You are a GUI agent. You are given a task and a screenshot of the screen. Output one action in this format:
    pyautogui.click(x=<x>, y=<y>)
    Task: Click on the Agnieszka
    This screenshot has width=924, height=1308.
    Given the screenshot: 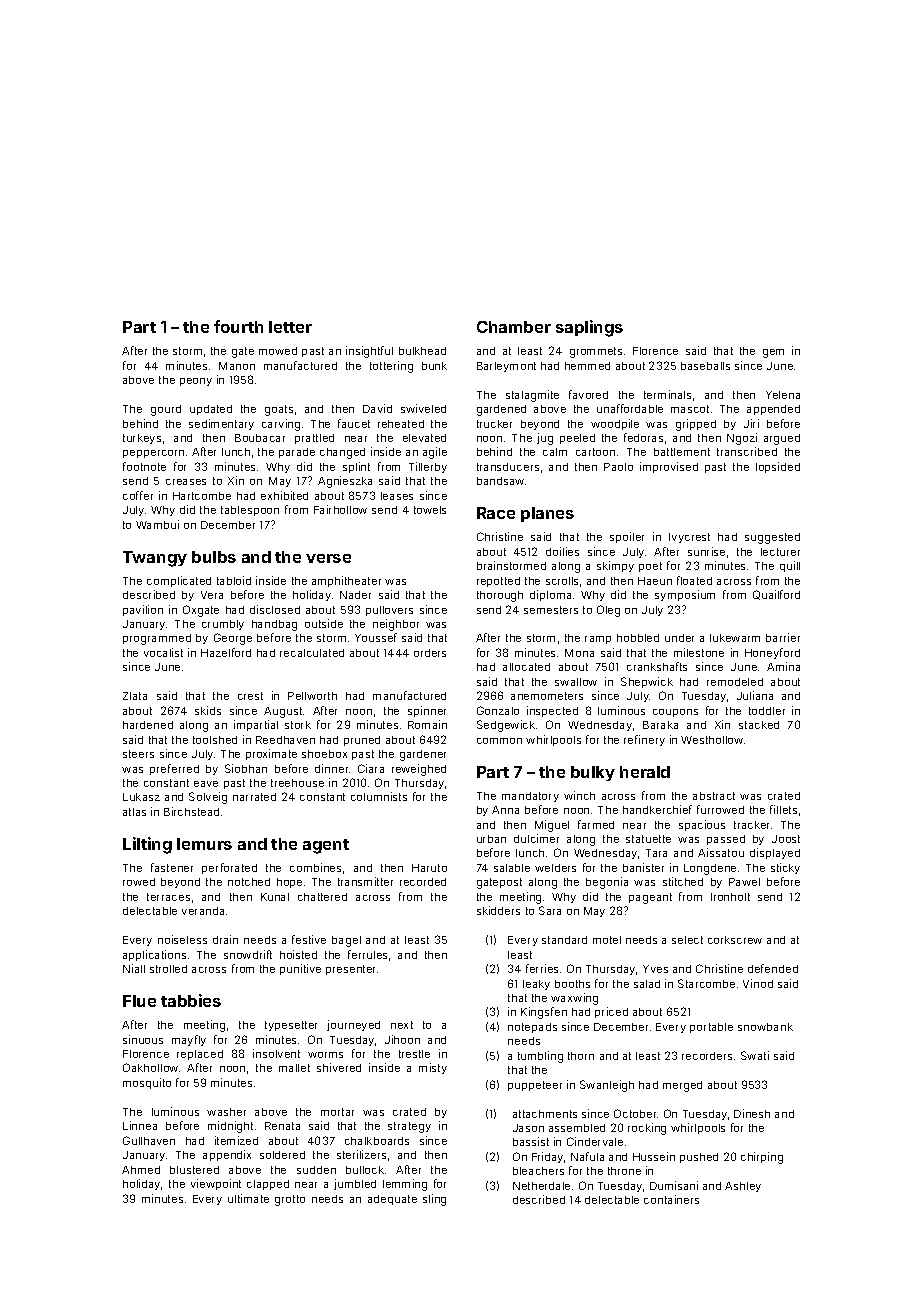 What is the action you would take?
    pyautogui.click(x=345, y=482)
